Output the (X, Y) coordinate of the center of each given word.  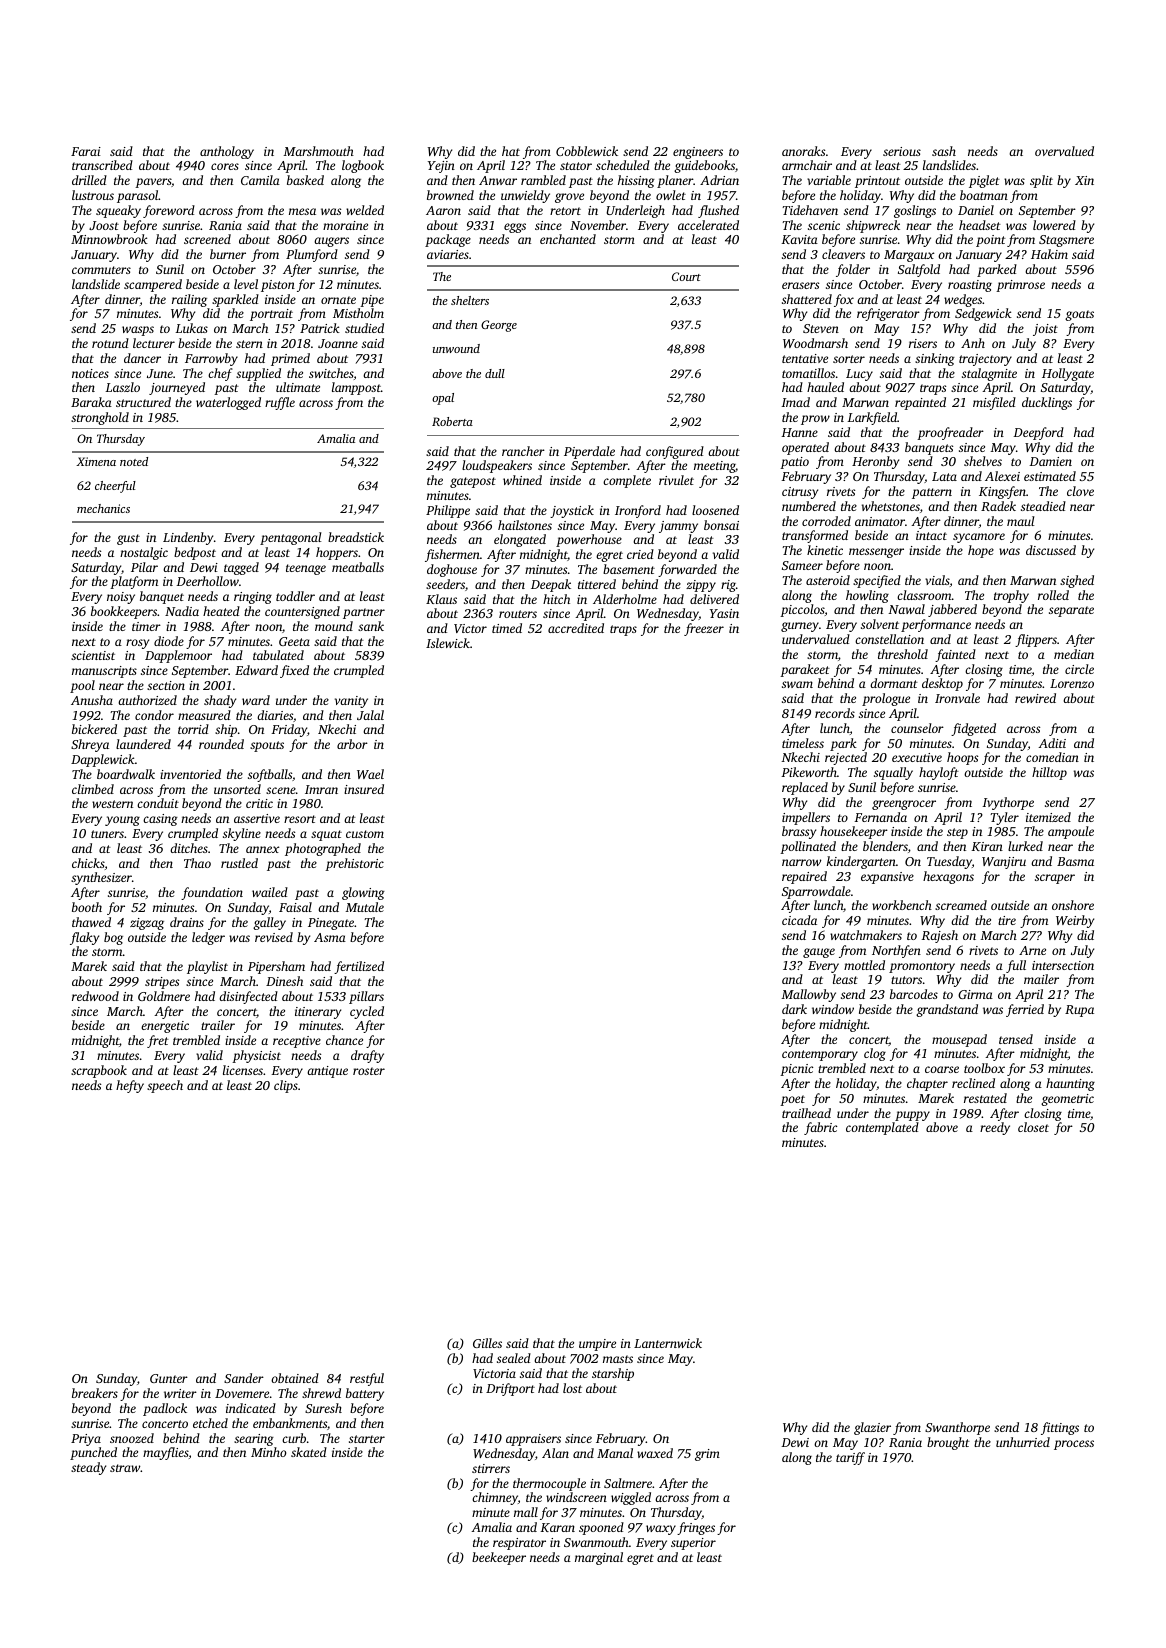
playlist (207, 967)
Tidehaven (810, 210)
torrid (193, 729)
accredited (576, 628)
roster (369, 1071)
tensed (1016, 1039)
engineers (698, 153)
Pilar (144, 567)
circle (1079, 669)
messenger (876, 553)
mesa (302, 211)
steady (88, 1468)
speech (165, 1086)
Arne (1032, 950)
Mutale (364, 907)
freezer (704, 629)
